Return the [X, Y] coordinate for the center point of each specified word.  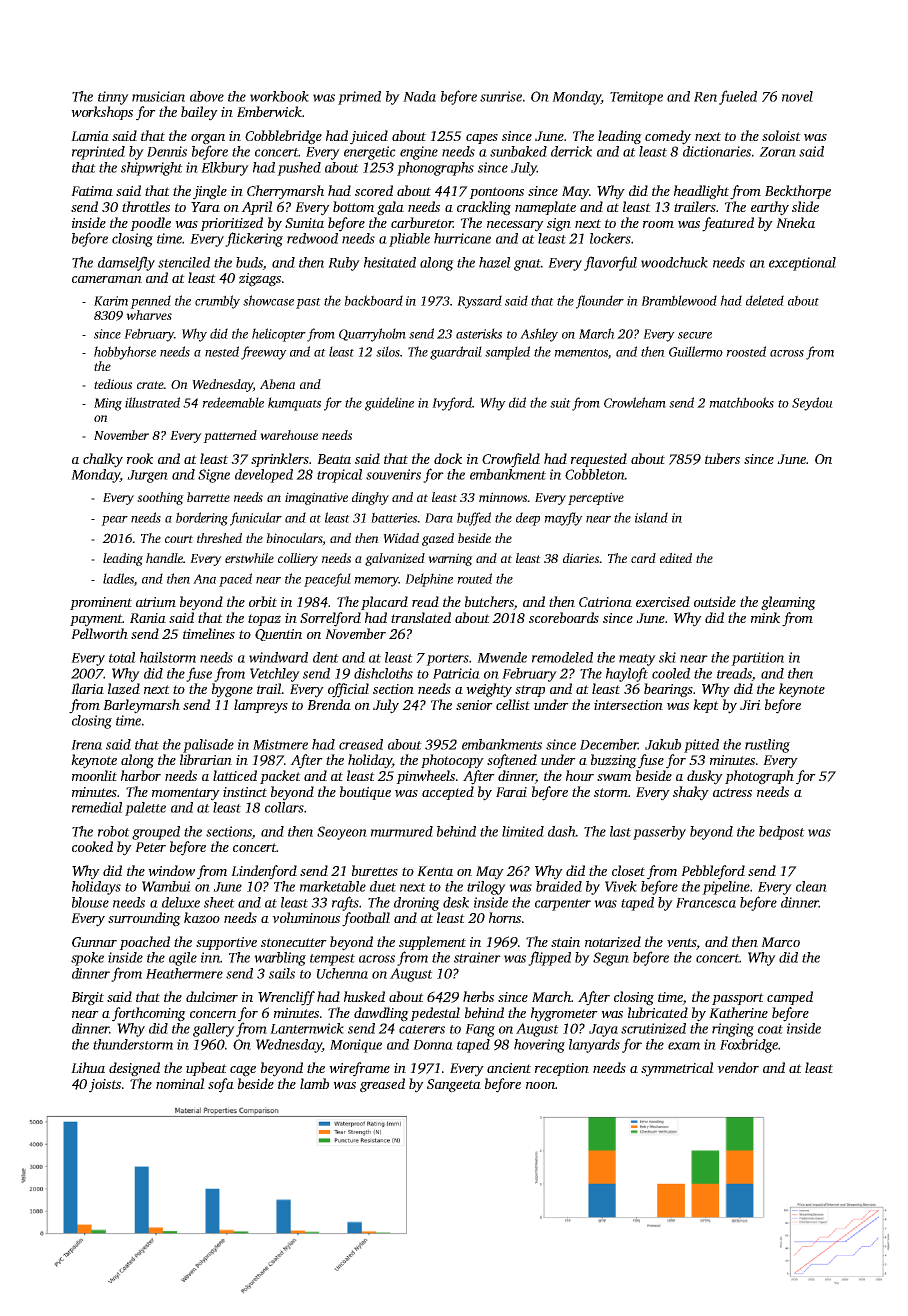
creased [361, 744]
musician [158, 96]
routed [474, 578]
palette [145, 809]
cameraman [107, 279]
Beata [334, 459]
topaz [264, 620]
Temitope [636, 98]
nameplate [545, 208]
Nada [419, 96]
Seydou [812, 404]
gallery [214, 1030]
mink [765, 617]
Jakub [663, 744]
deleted [765, 300]
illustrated [152, 402]
